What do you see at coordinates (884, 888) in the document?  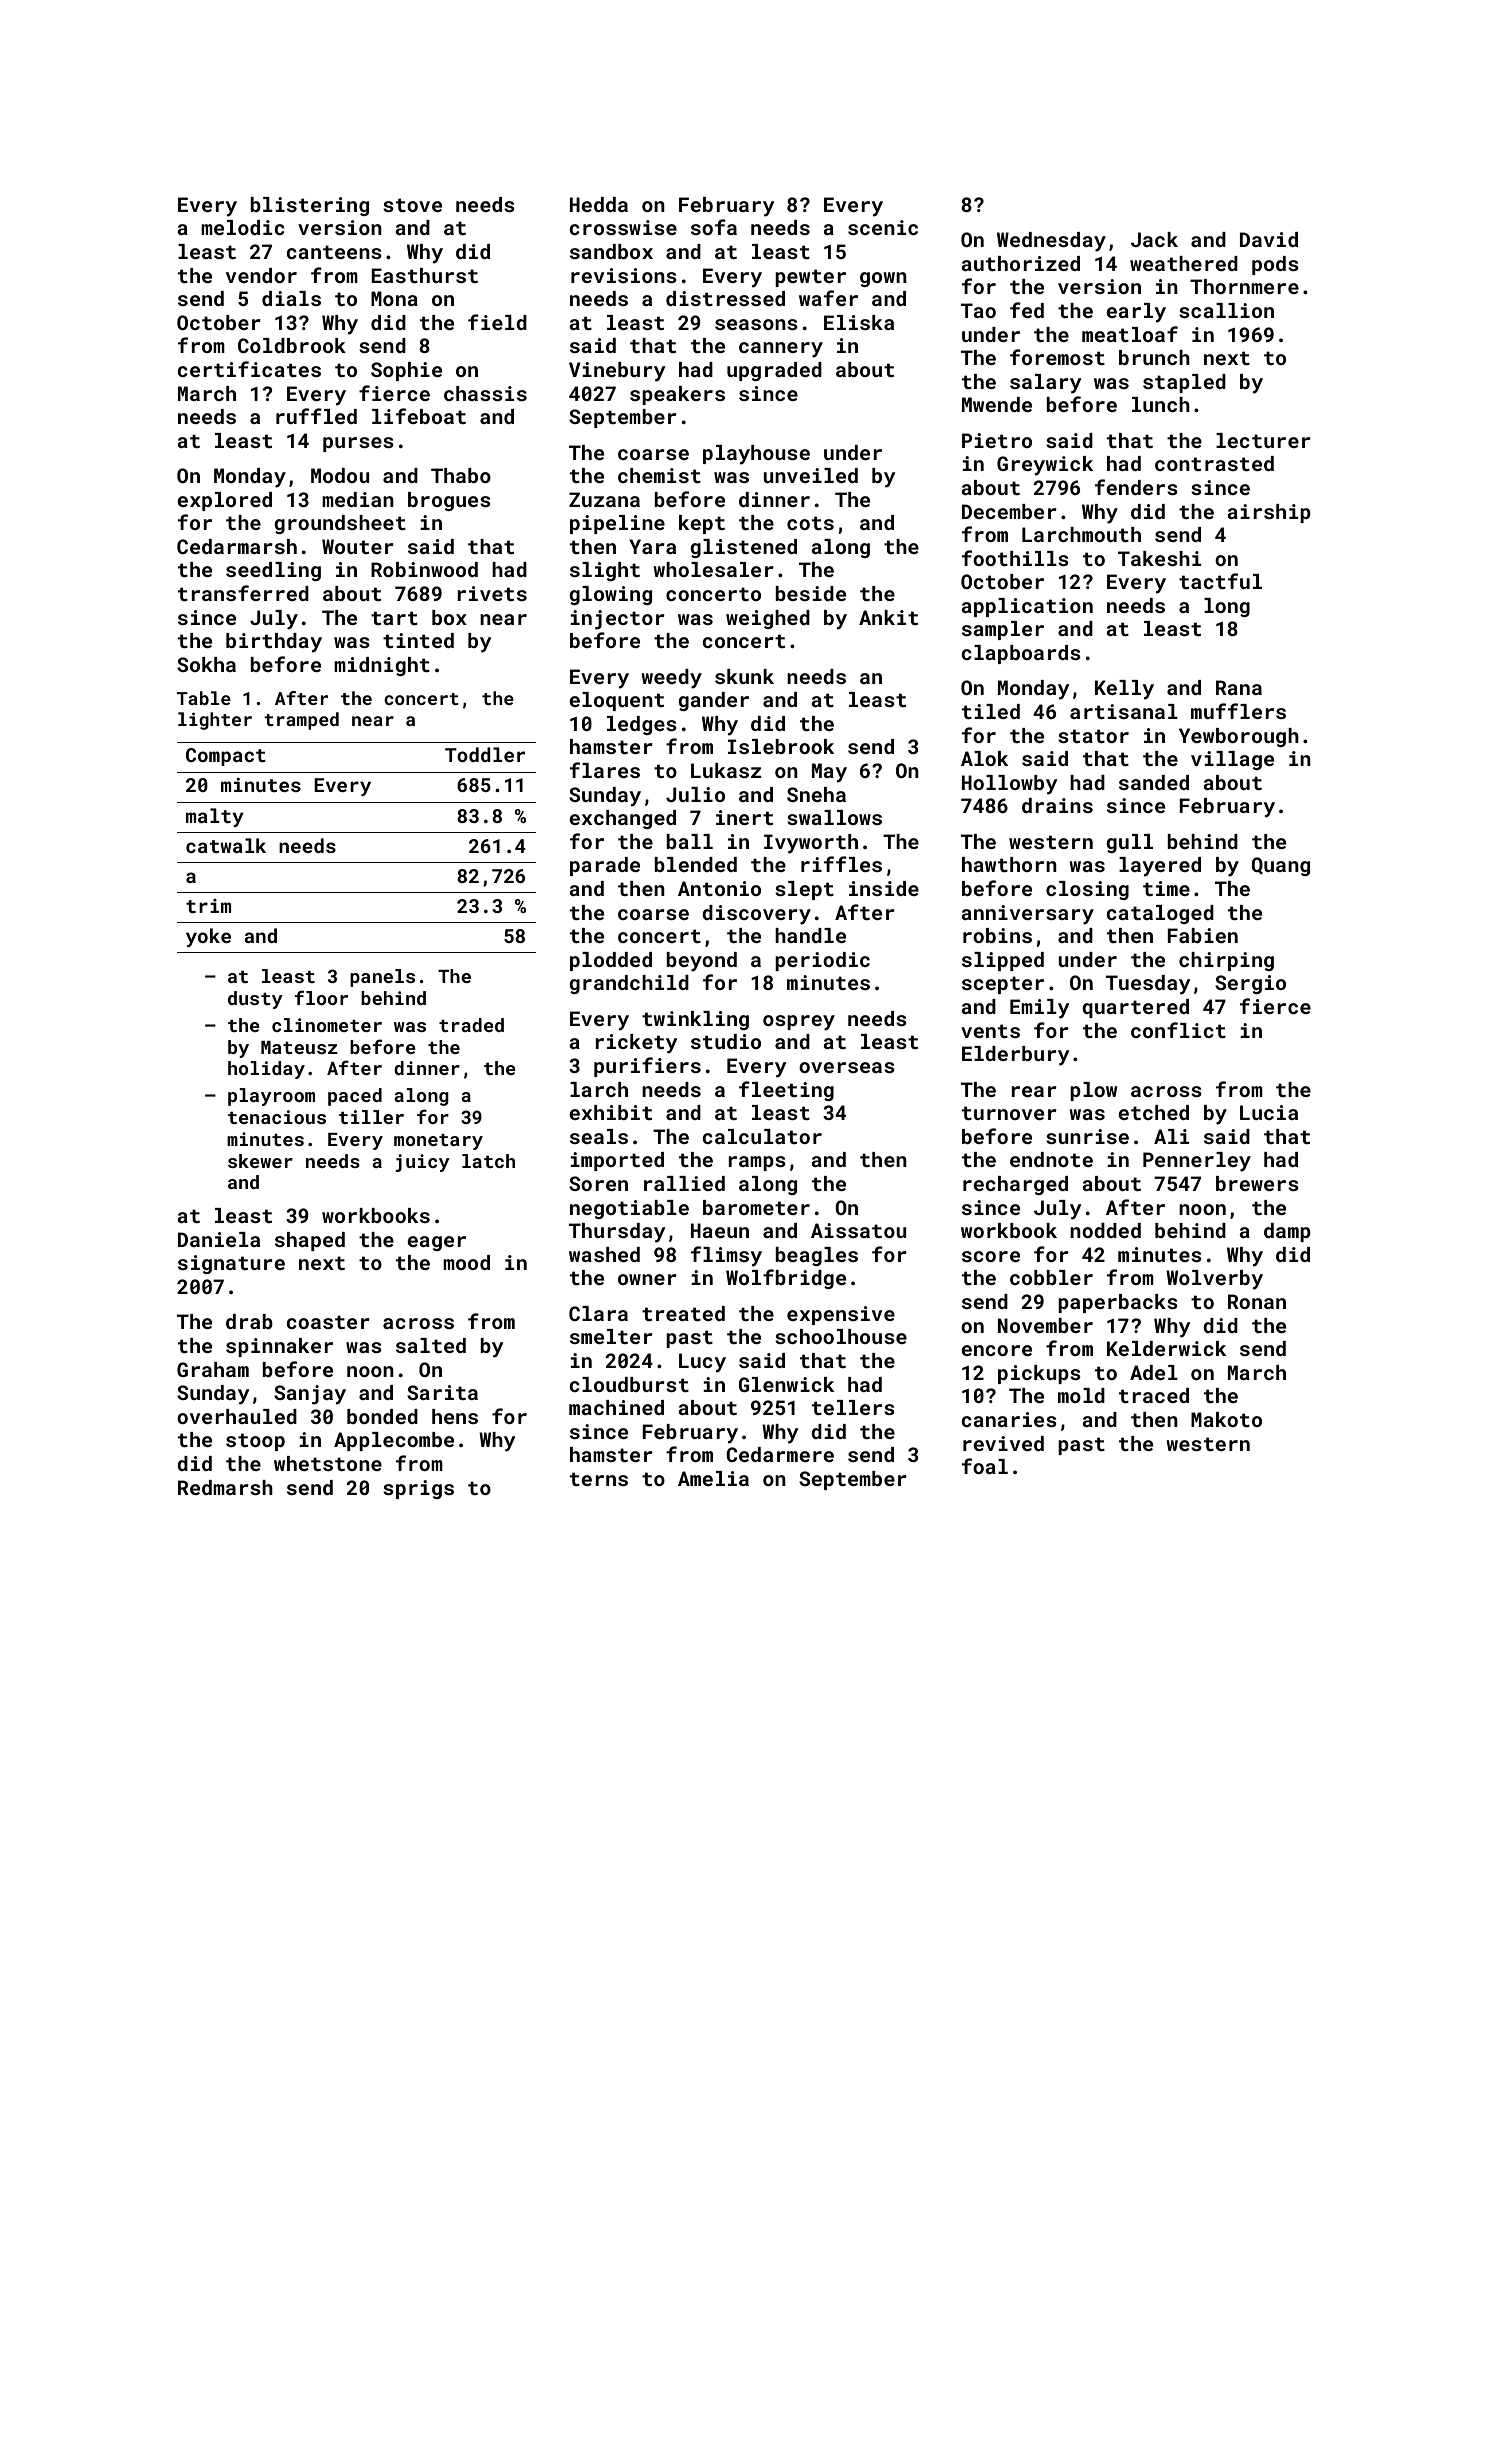 I see `inside` at bounding box center [884, 888].
